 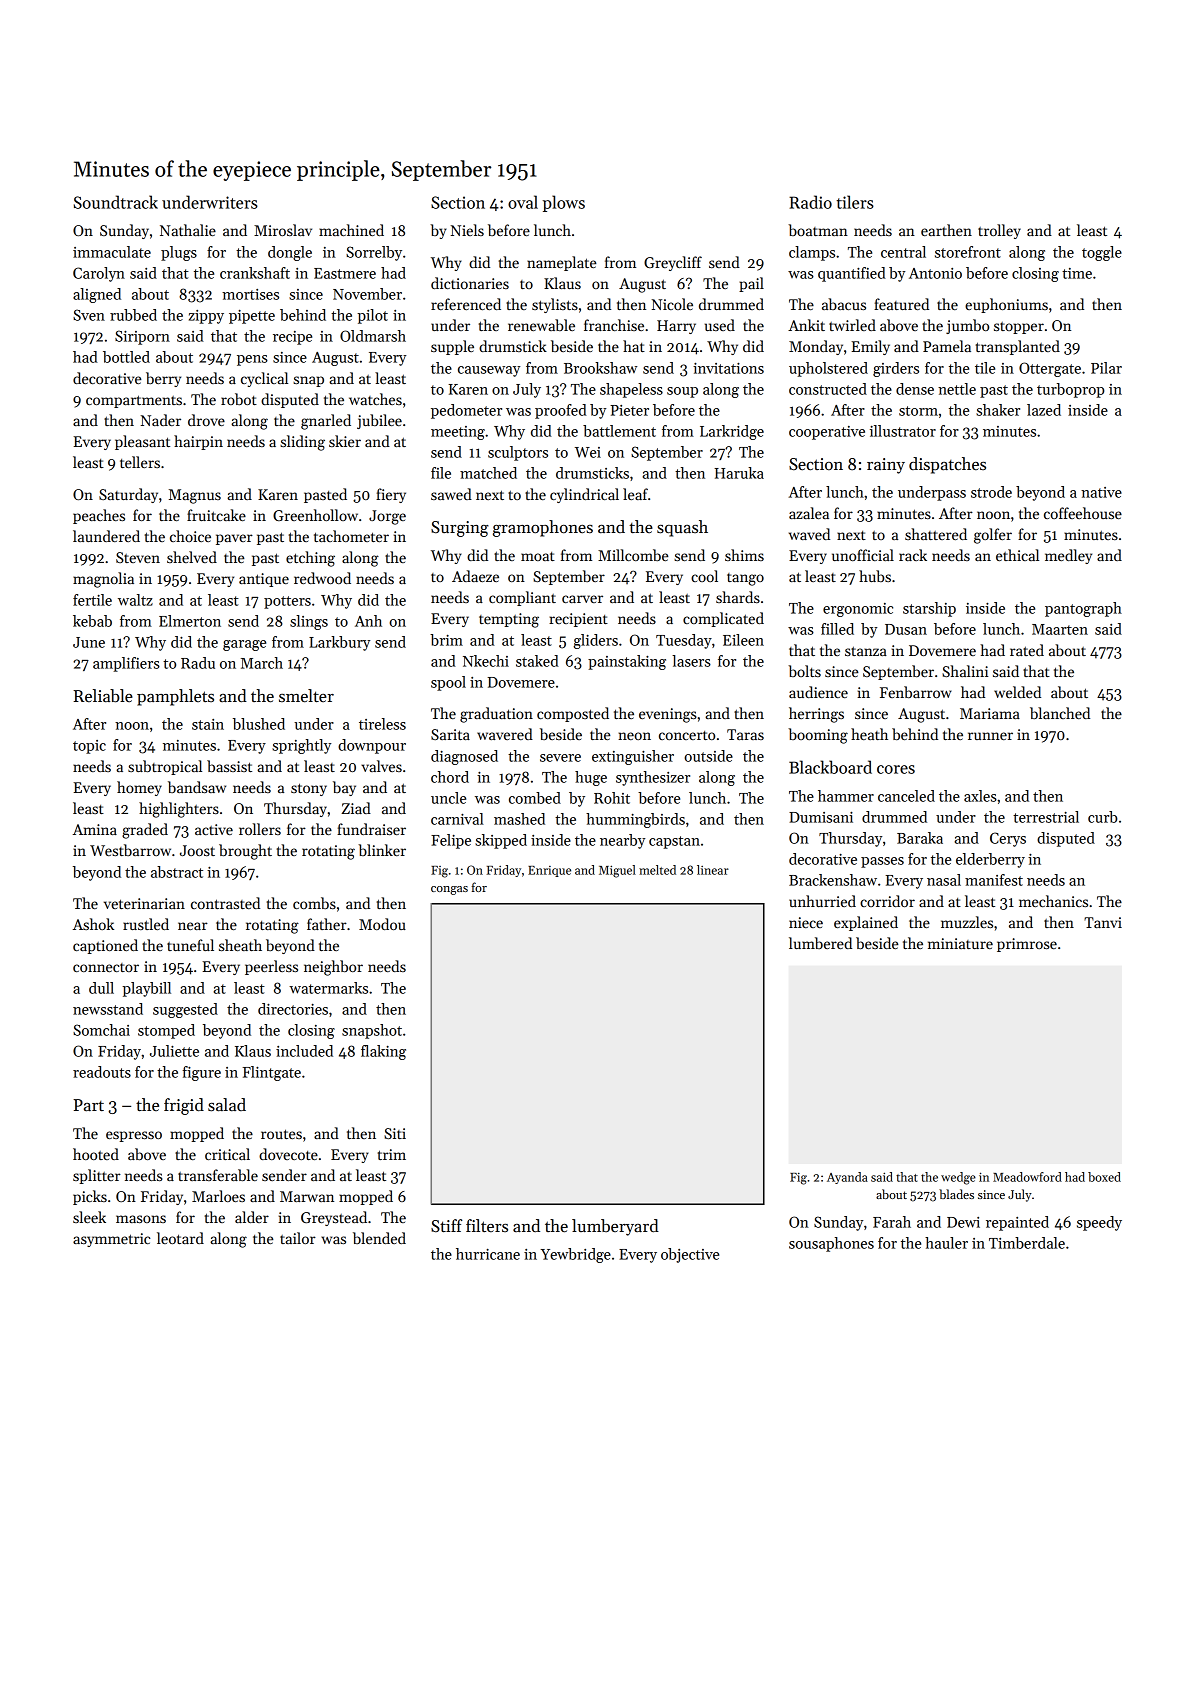 What do you see at coordinates (810, 202) in the document?
I see `Radio` at bounding box center [810, 202].
